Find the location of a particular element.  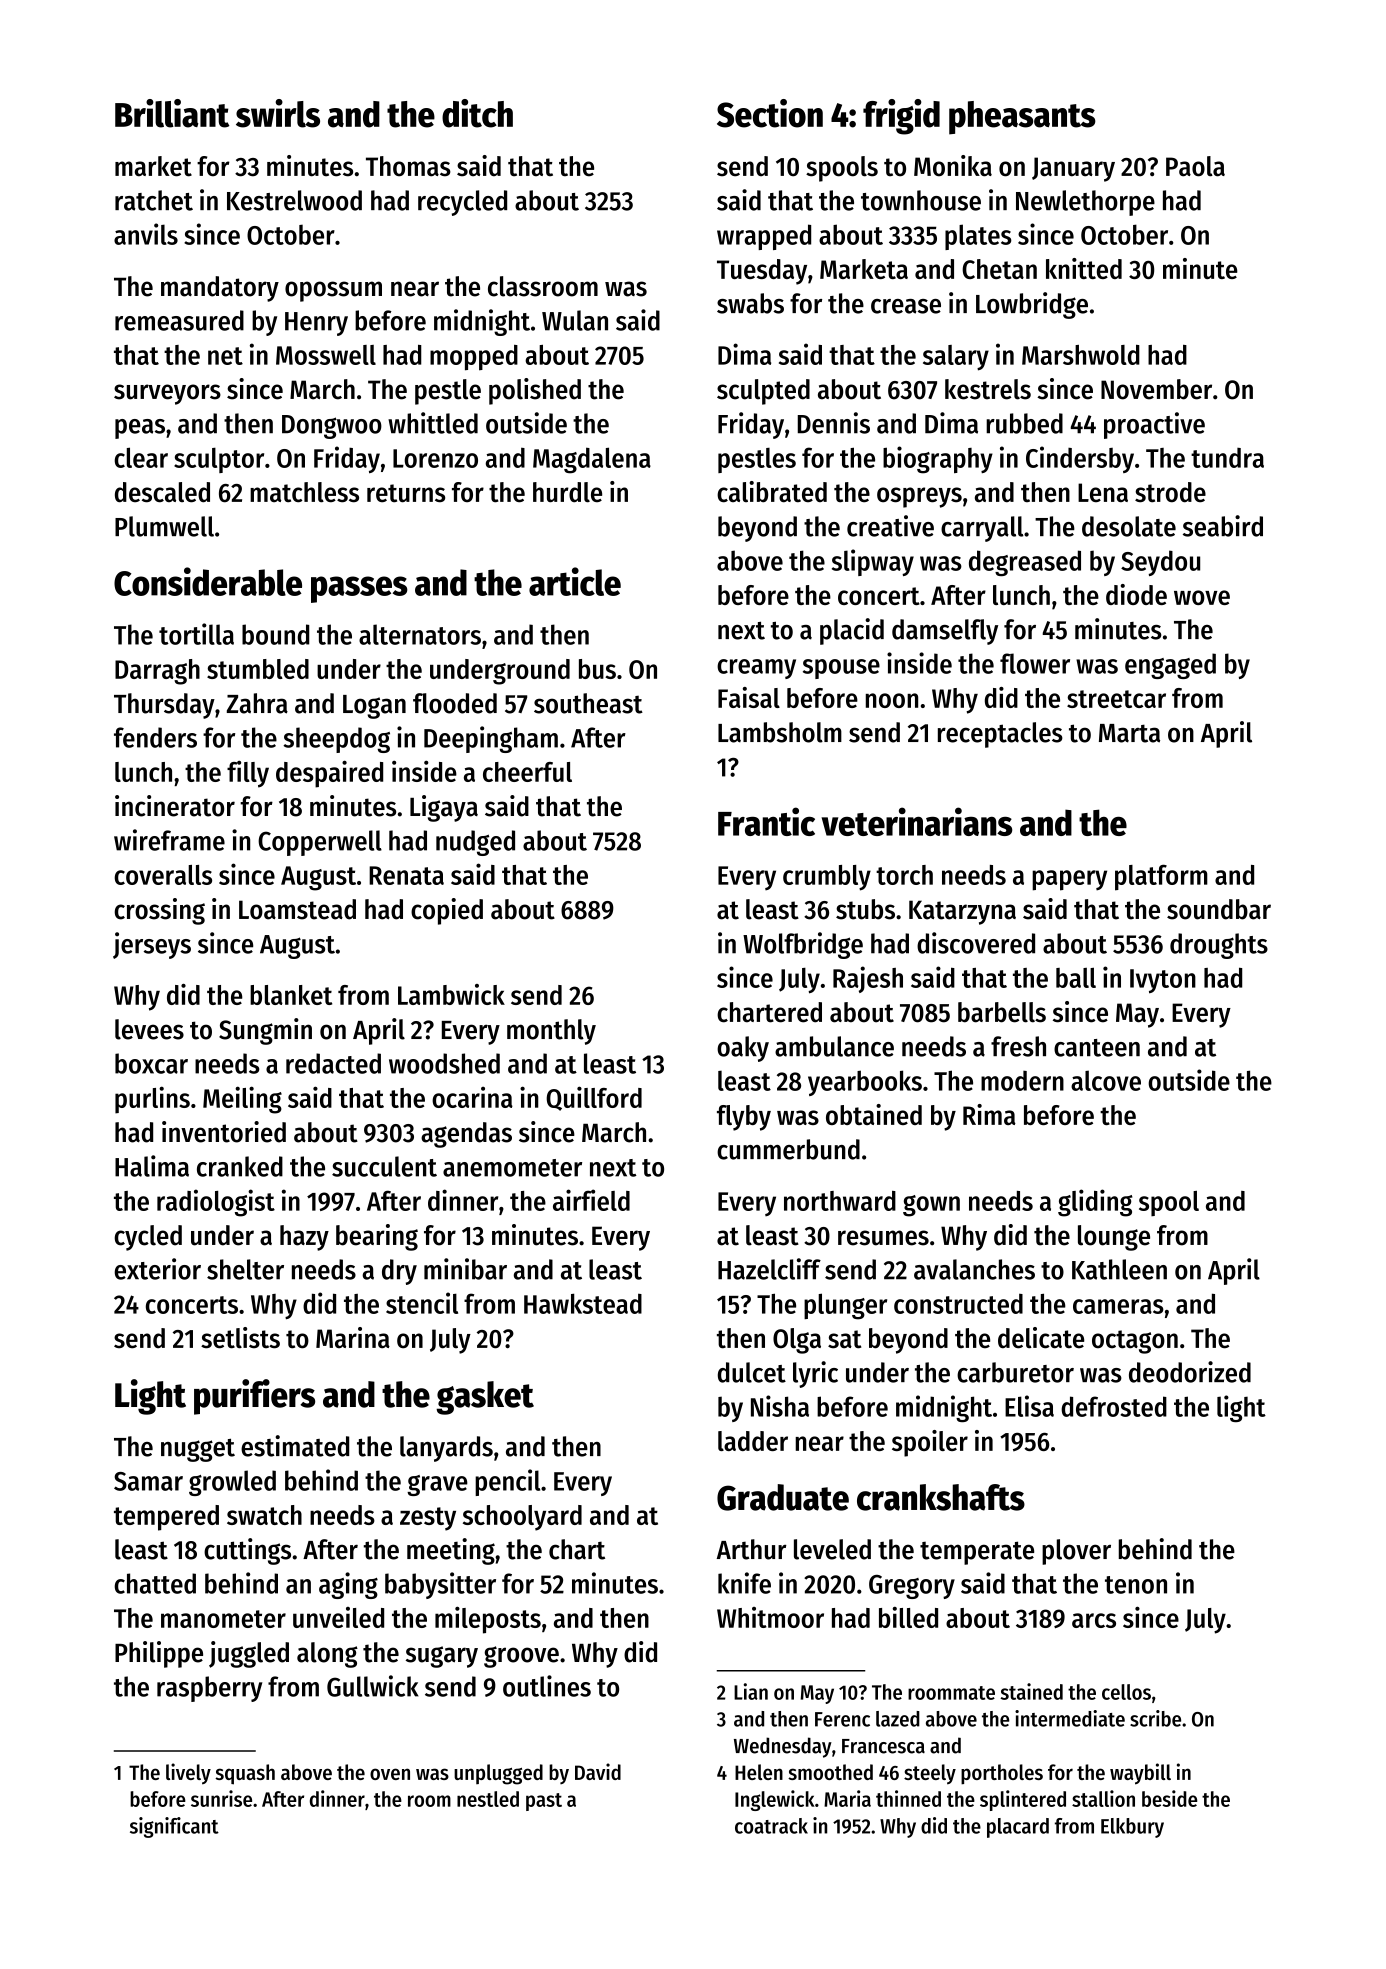

ladder is located at coordinates (753, 1441).
